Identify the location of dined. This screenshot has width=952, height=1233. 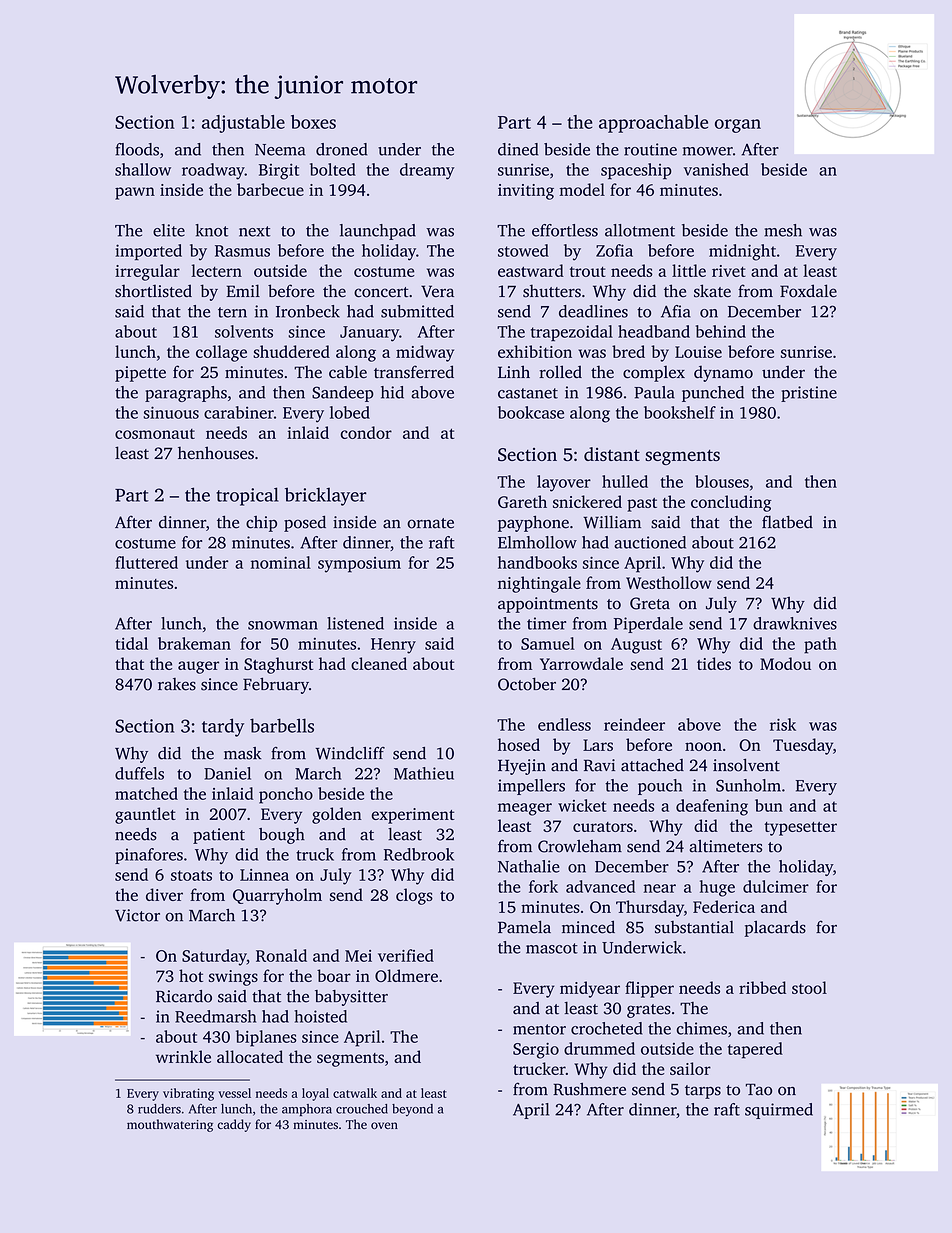
(518, 149).
